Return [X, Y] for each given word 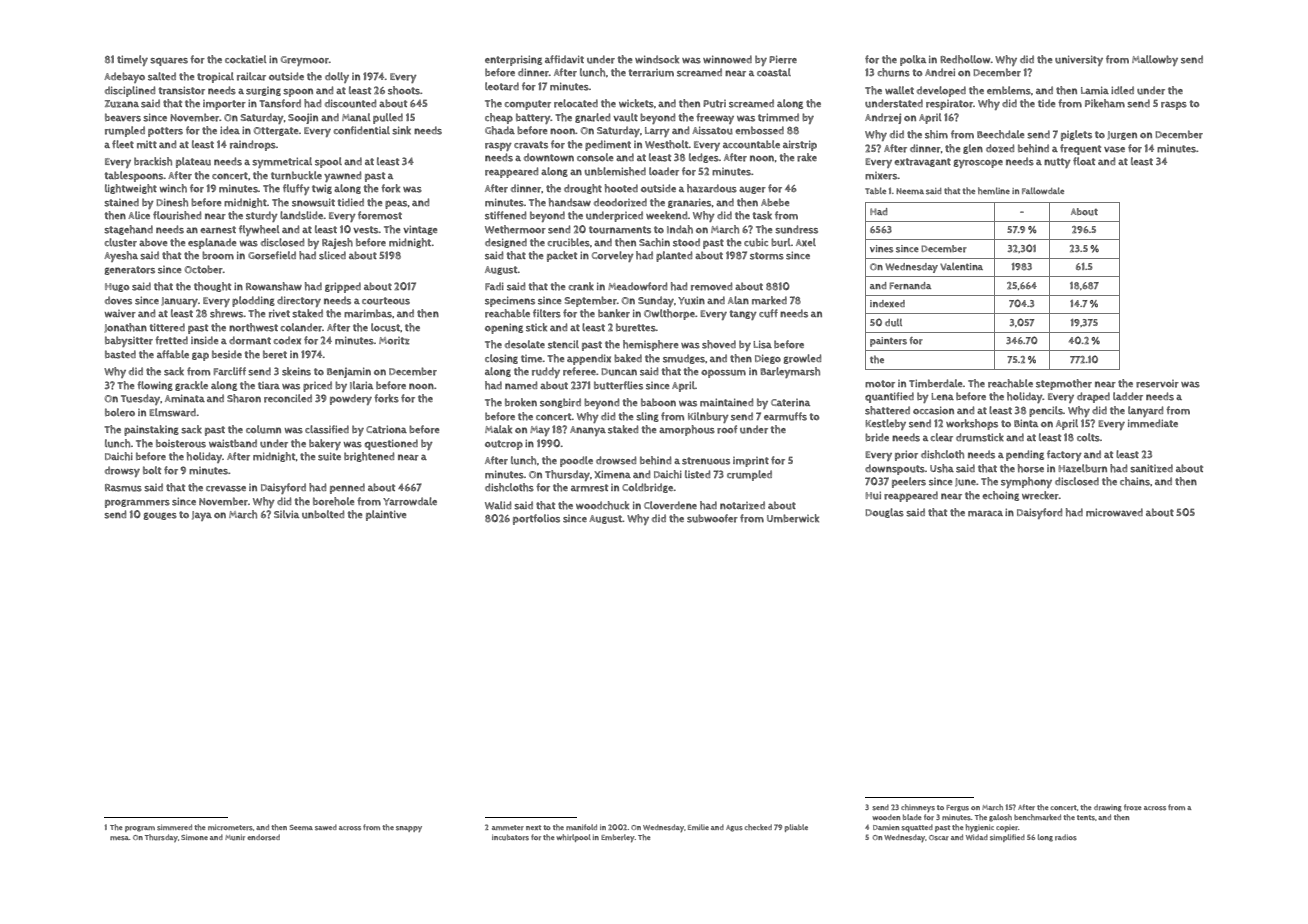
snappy [409, 829]
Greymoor [305, 61]
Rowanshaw [274, 286]
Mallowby [1155, 60]
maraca [985, 513]
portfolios [536, 519]
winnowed [727, 59]
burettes [636, 327]
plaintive [386, 515]
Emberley [618, 838]
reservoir [1157, 384]
